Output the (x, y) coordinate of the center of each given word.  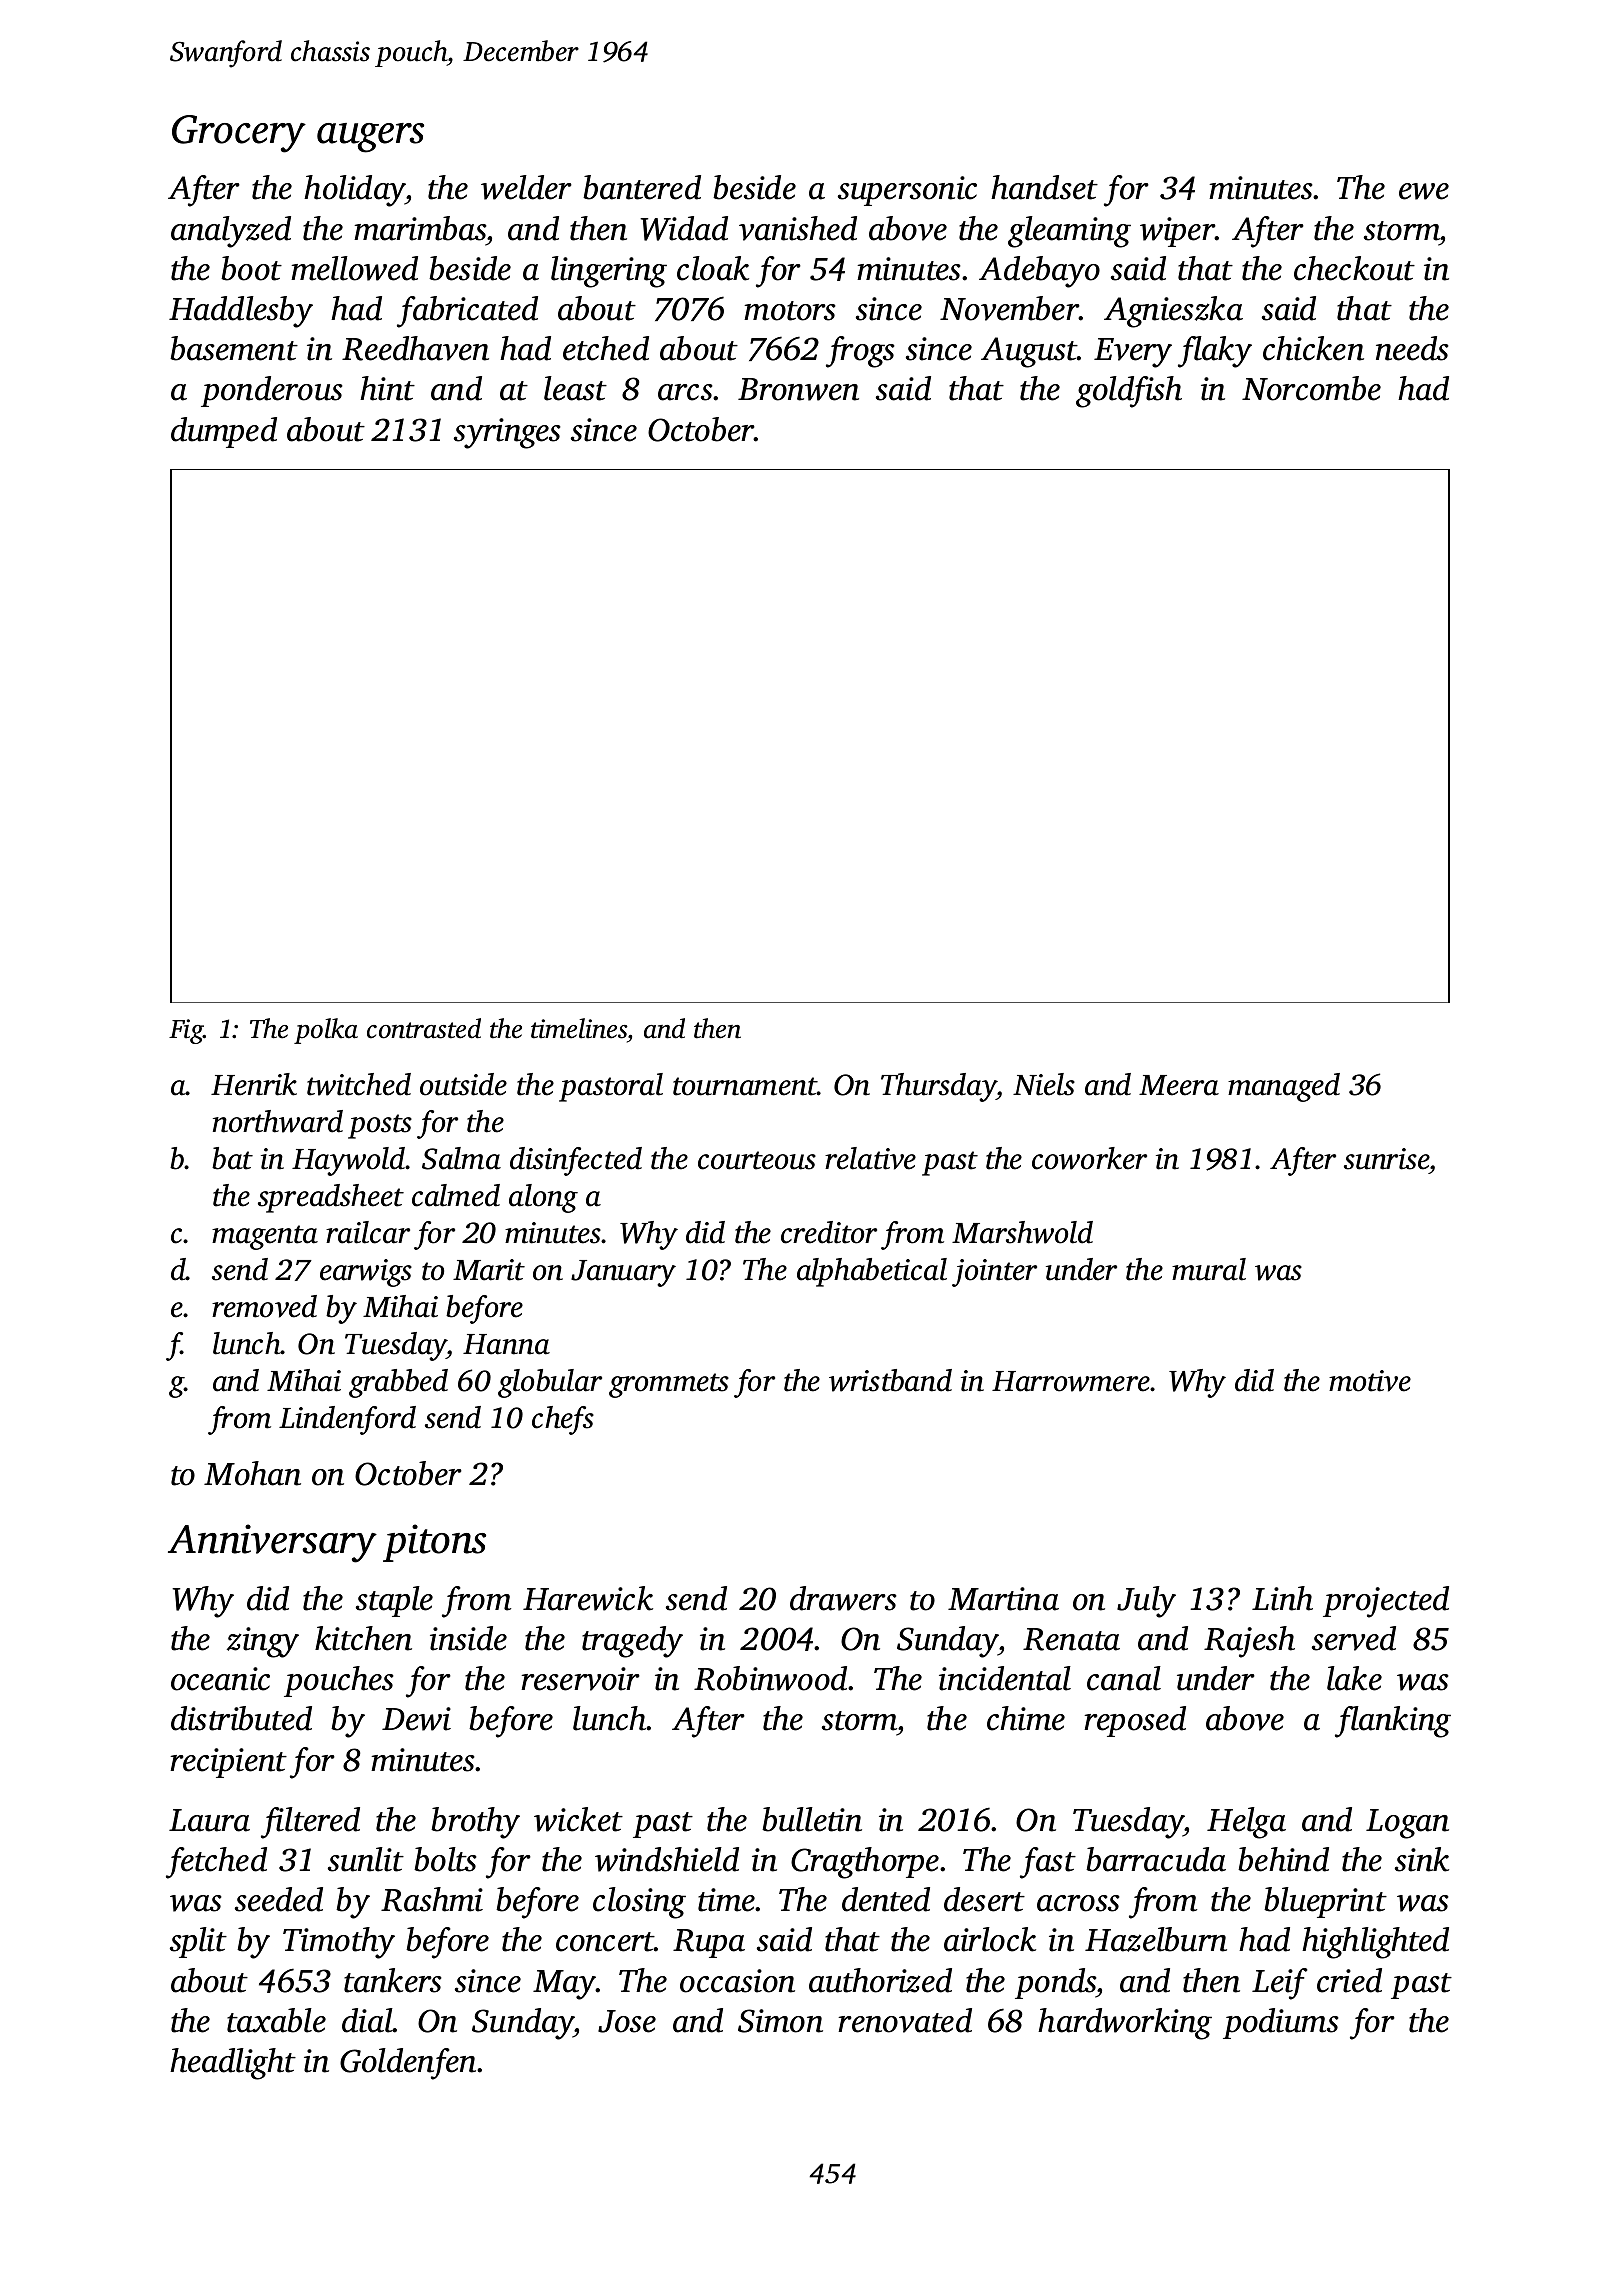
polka (326, 1031)
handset (1044, 187)
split (198, 1942)
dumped (224, 432)
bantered (642, 187)
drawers (843, 1598)
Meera (1179, 1085)
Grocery (239, 134)
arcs (685, 392)
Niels (1044, 1084)
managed (1284, 1087)
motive (1370, 1381)
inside (468, 1638)
